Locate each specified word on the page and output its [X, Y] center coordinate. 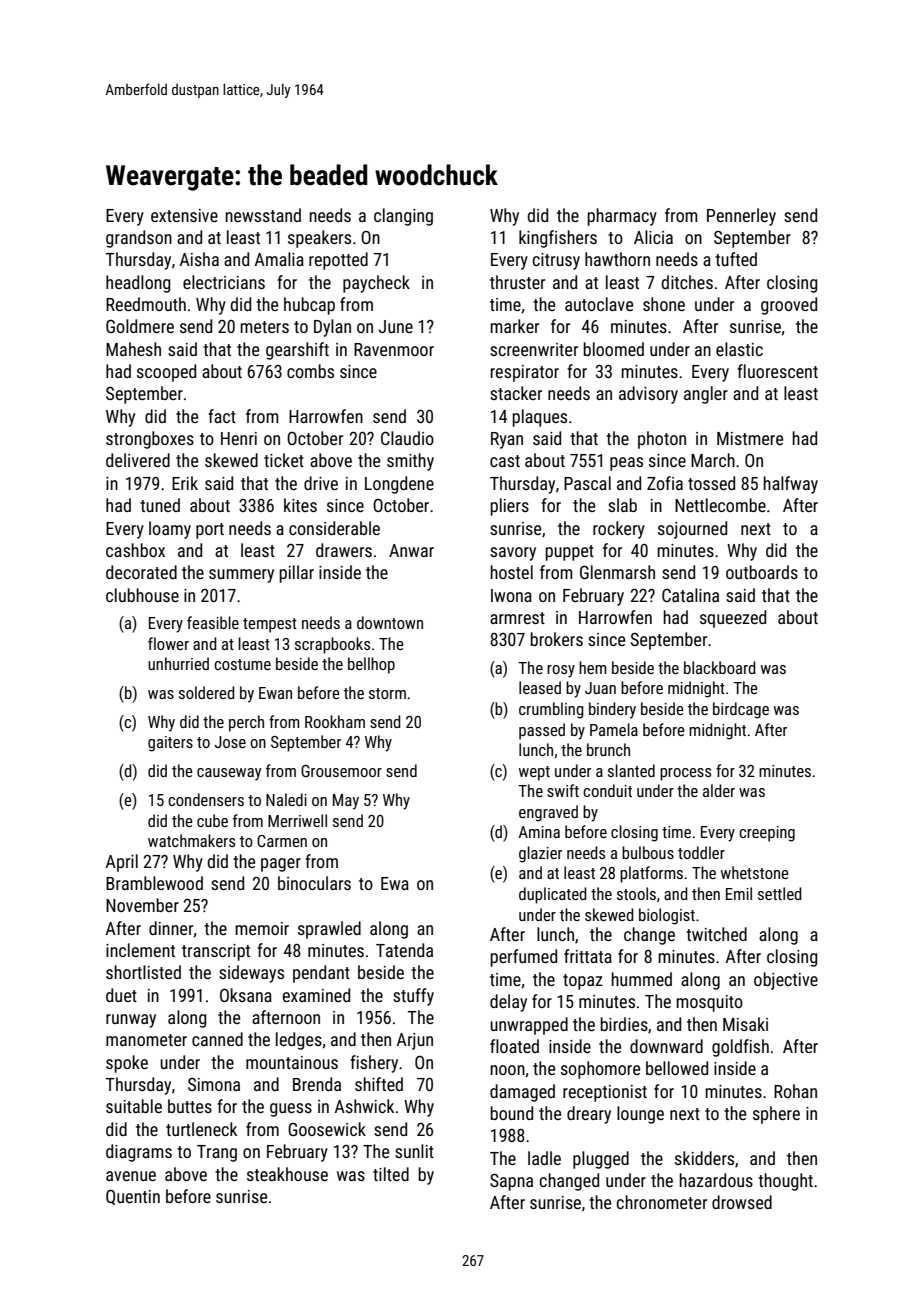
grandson [139, 239]
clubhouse [142, 595]
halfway [791, 485]
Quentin [133, 1197]
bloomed [614, 349]
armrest [517, 618]
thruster [517, 282]
